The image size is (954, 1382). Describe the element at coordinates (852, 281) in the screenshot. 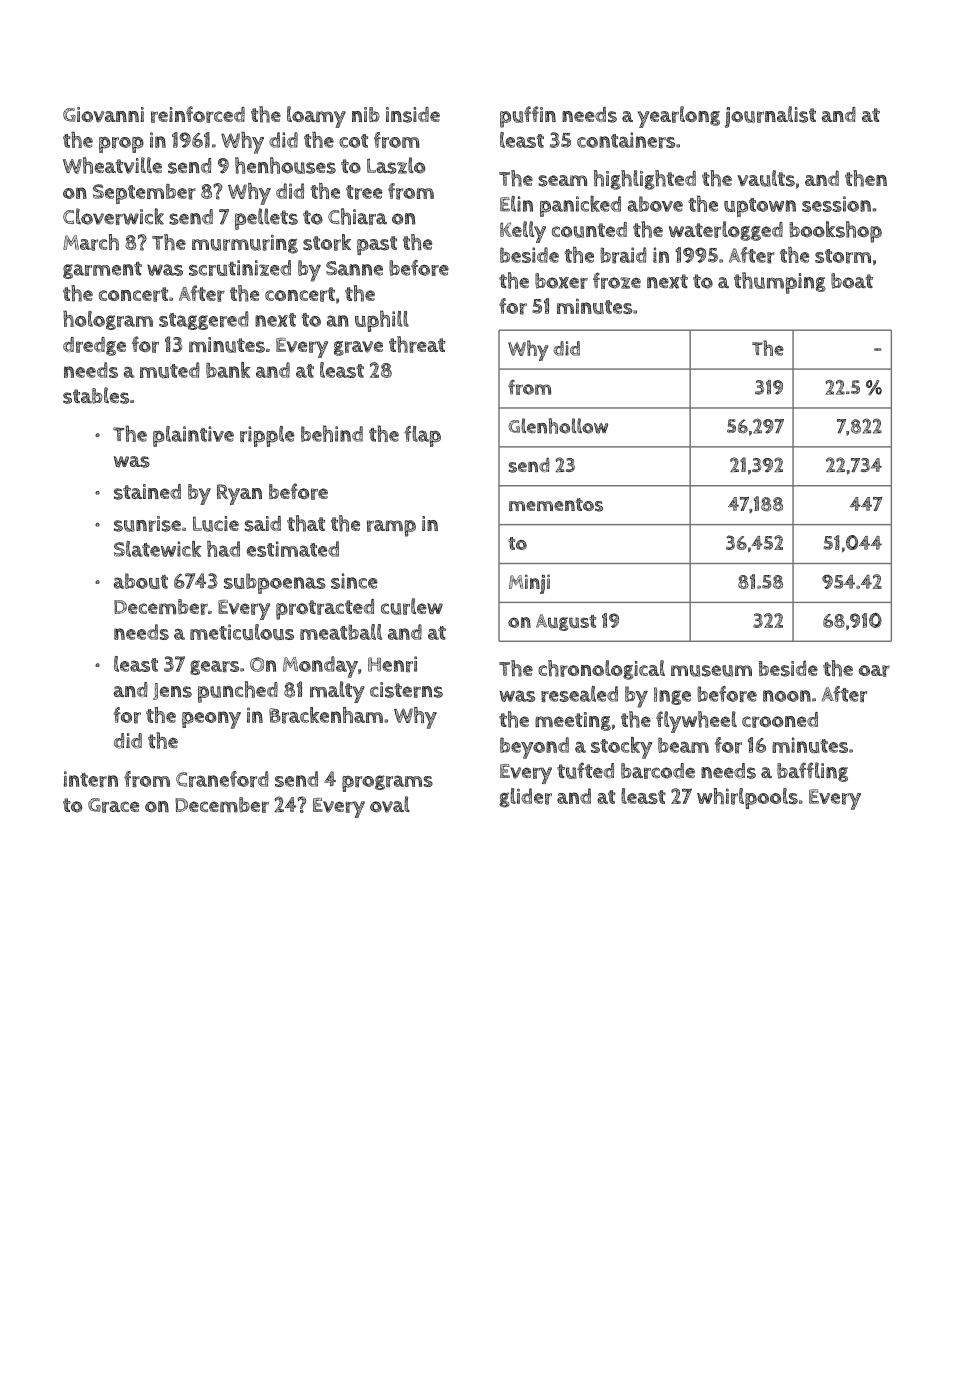

I see `boat` at that location.
